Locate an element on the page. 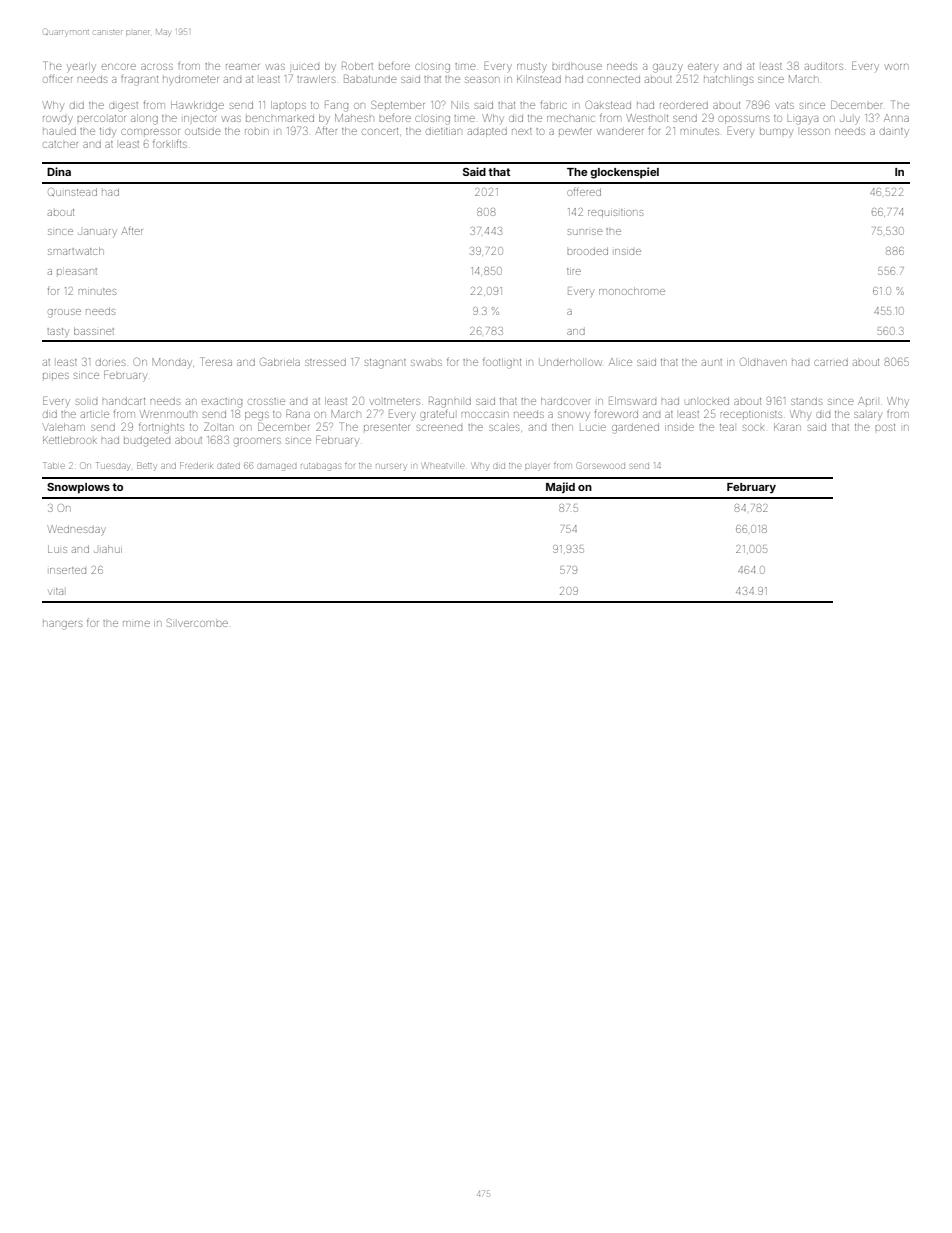  Silvercombe is located at coordinates (197, 622).
